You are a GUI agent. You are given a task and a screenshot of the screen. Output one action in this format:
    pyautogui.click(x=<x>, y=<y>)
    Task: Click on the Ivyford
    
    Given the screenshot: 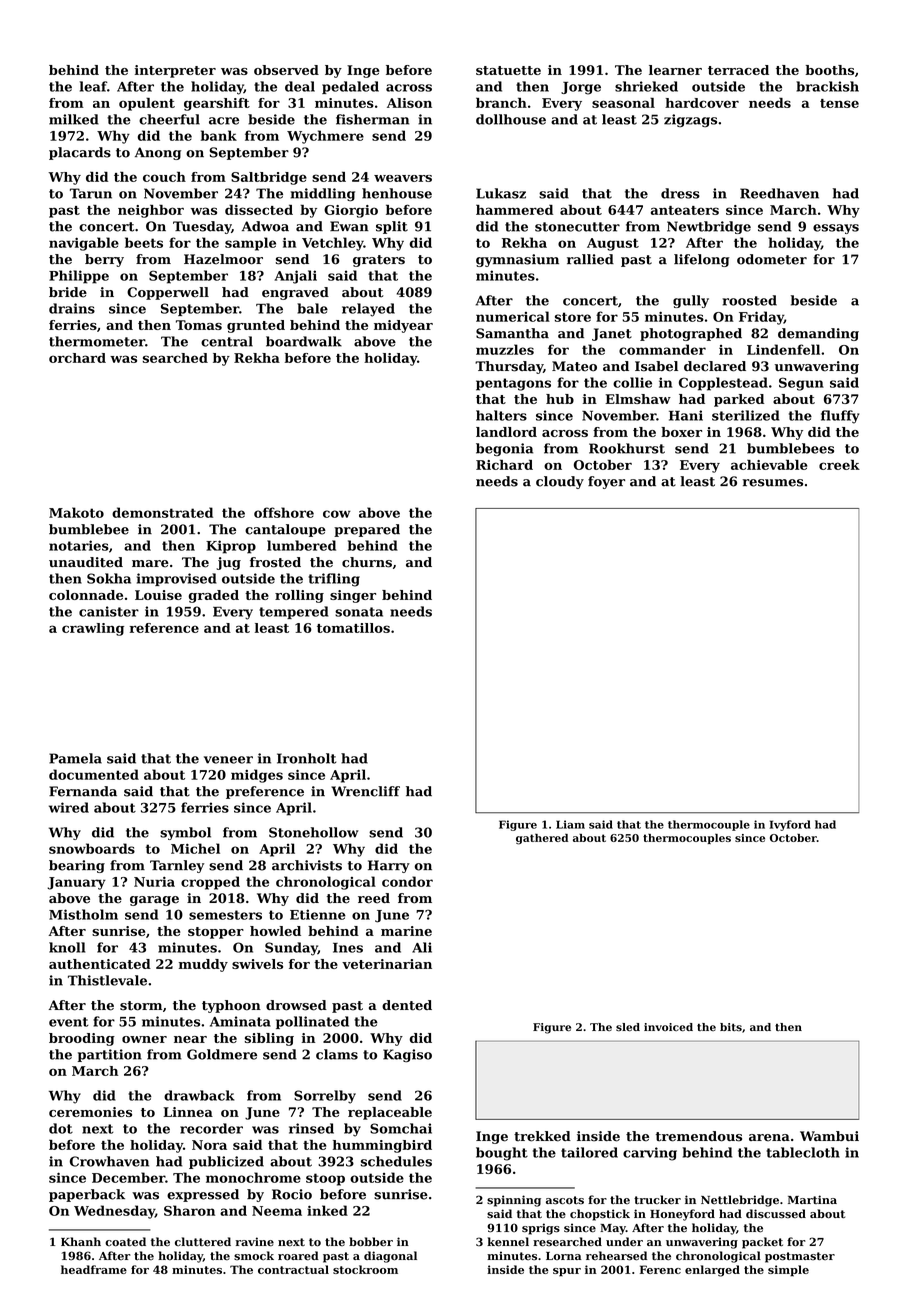 What is the action you would take?
    pyautogui.click(x=790, y=825)
